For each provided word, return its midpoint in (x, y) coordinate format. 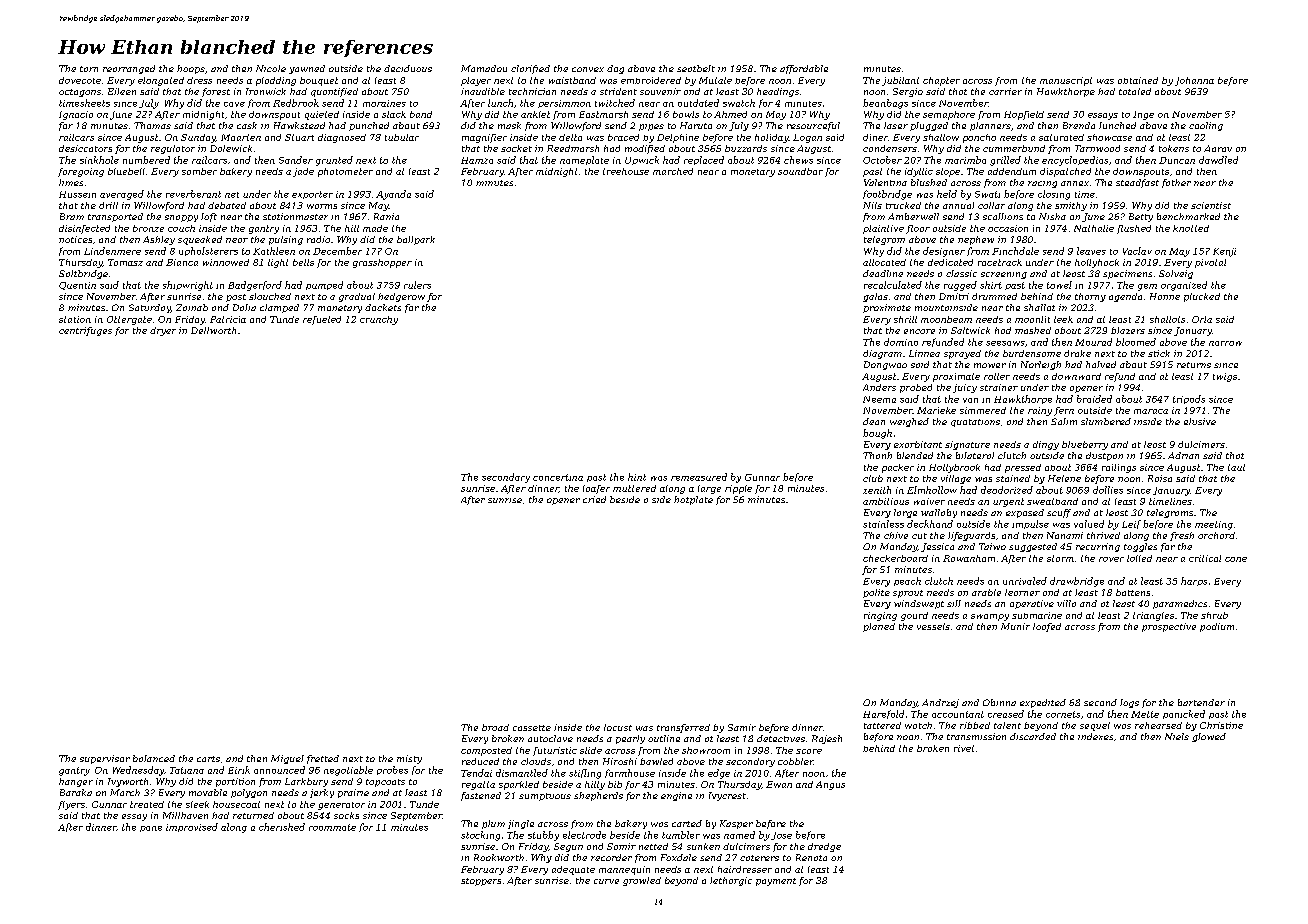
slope (948, 172)
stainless (883, 524)
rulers (417, 285)
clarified (530, 69)
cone (1236, 559)
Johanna (1194, 81)
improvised (192, 827)
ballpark (416, 240)
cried (594, 499)
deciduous (408, 68)
